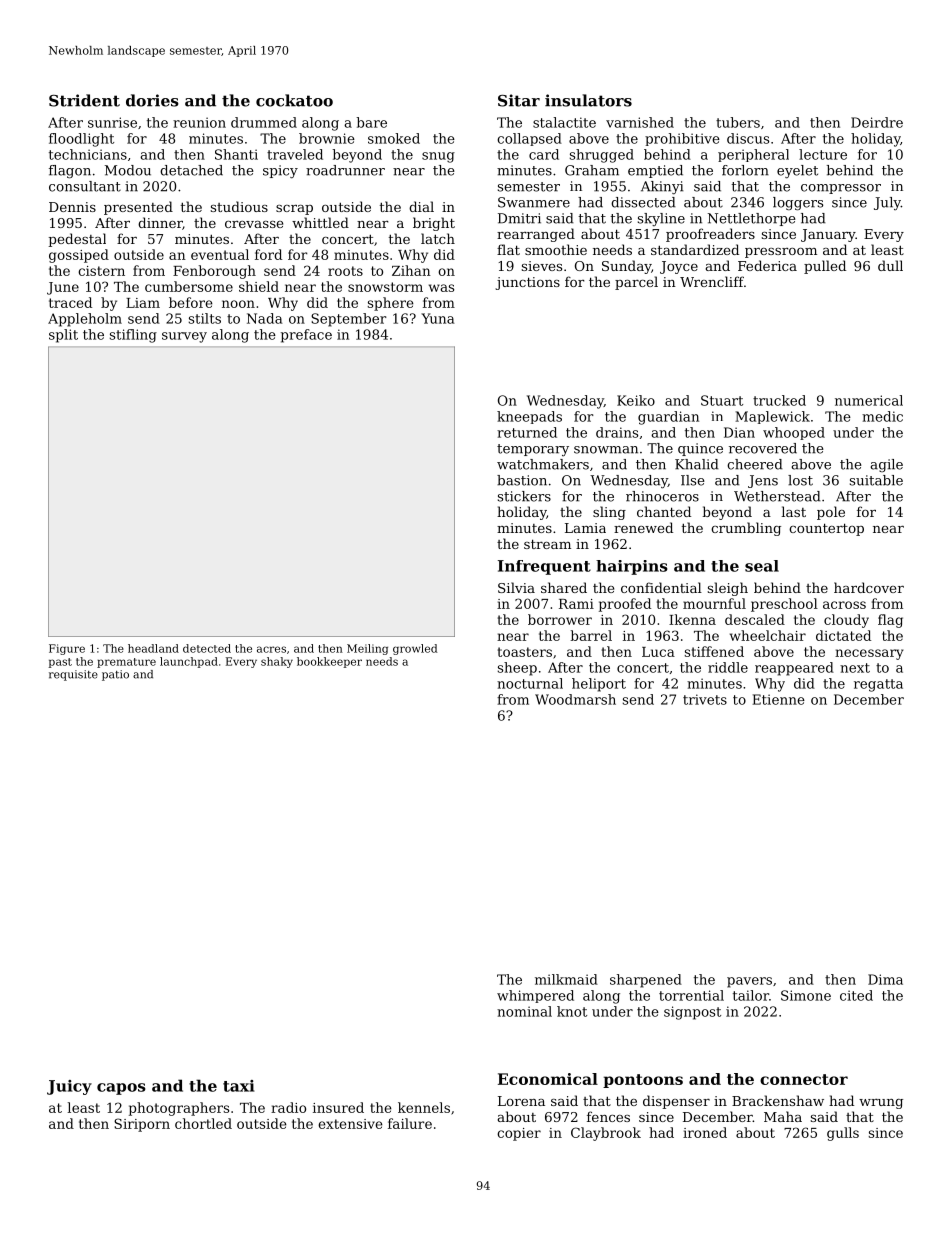 The width and height of the image is (952, 1233). What do you see at coordinates (294, 100) in the image?
I see `cockatoo` at bounding box center [294, 100].
